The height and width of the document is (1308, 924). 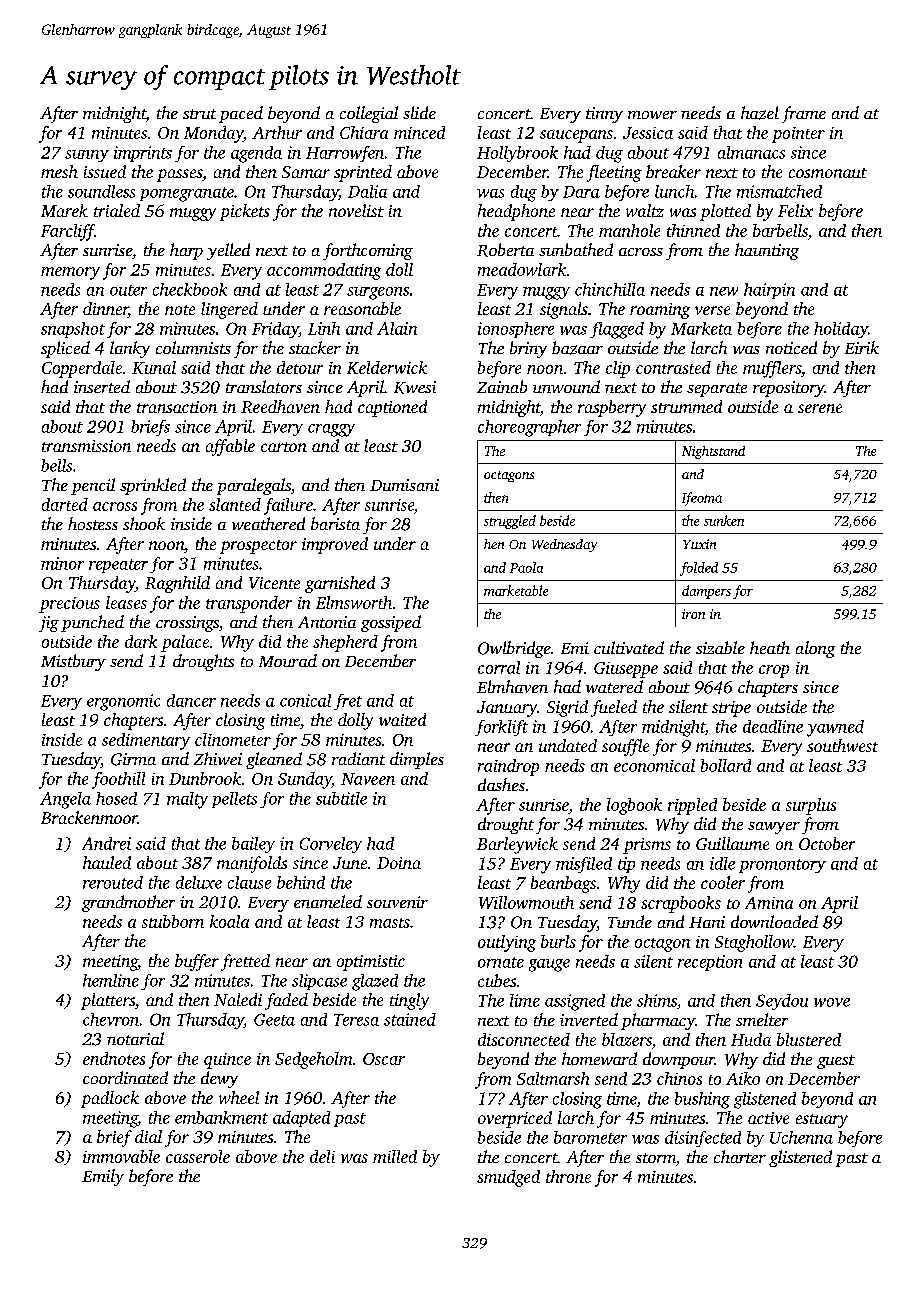 I want to click on downloaded, so click(x=774, y=921).
